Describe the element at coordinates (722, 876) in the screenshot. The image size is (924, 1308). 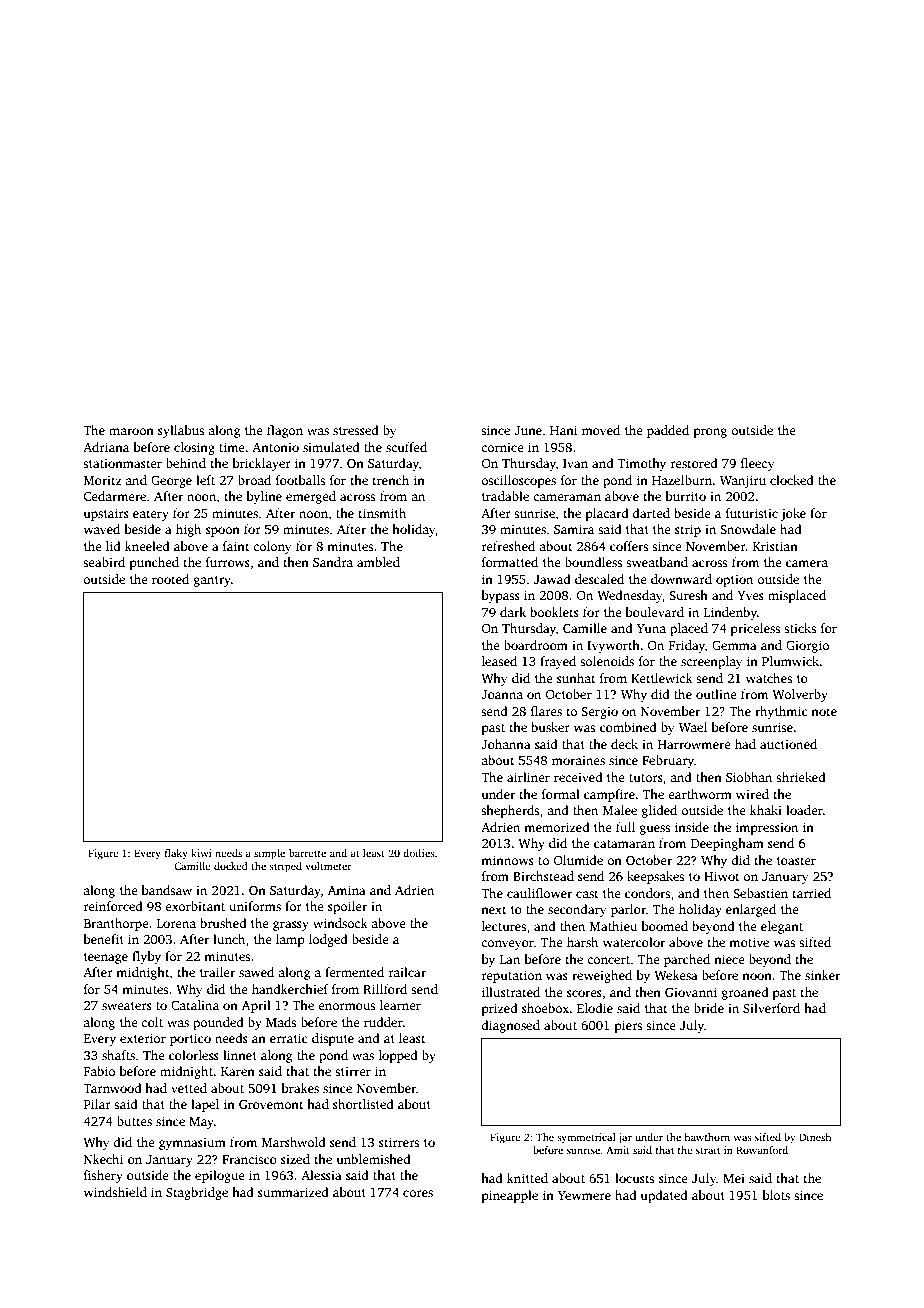
I see `Hiwot` at that location.
